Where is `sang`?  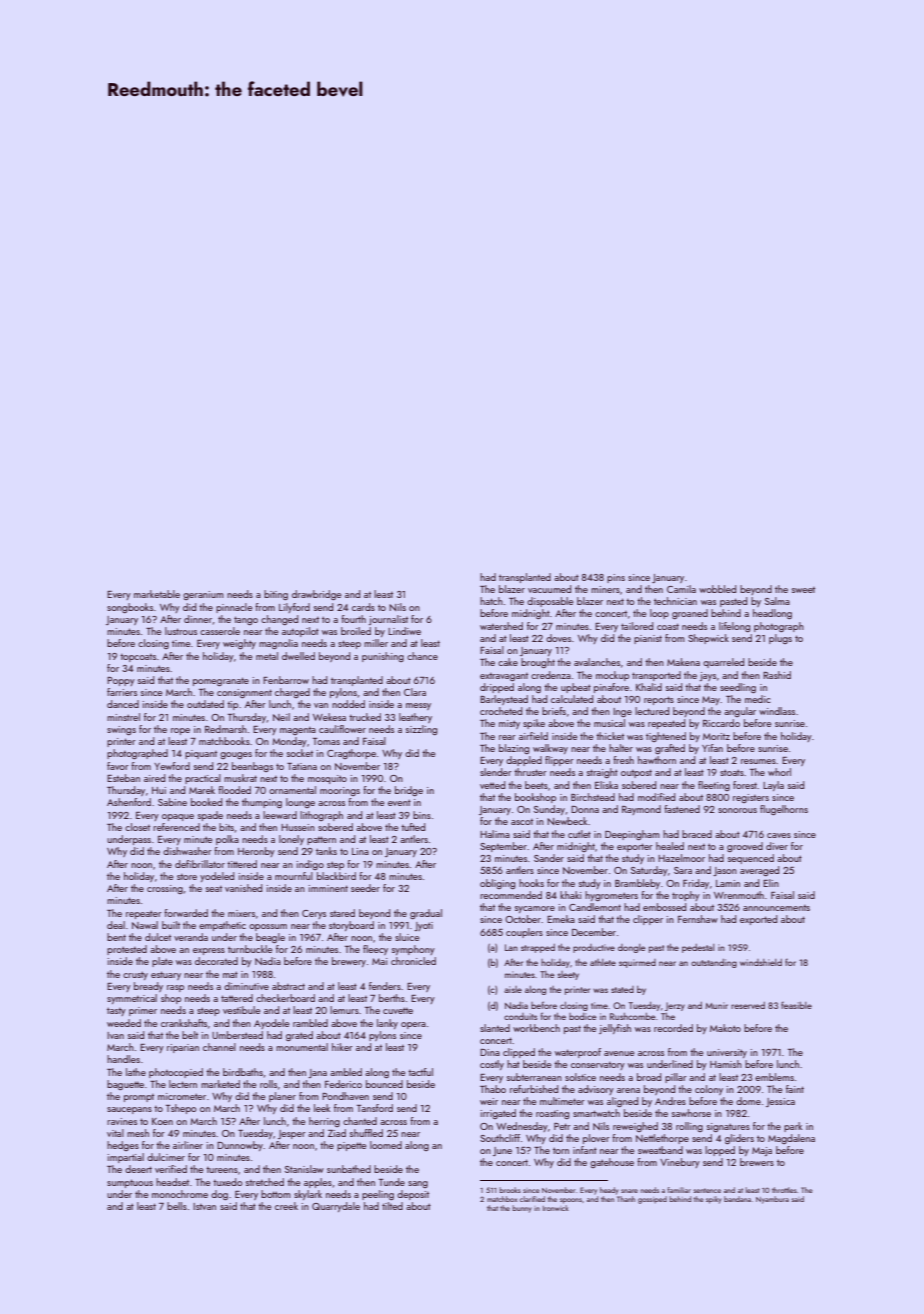
sang is located at coordinates (418, 1184).
